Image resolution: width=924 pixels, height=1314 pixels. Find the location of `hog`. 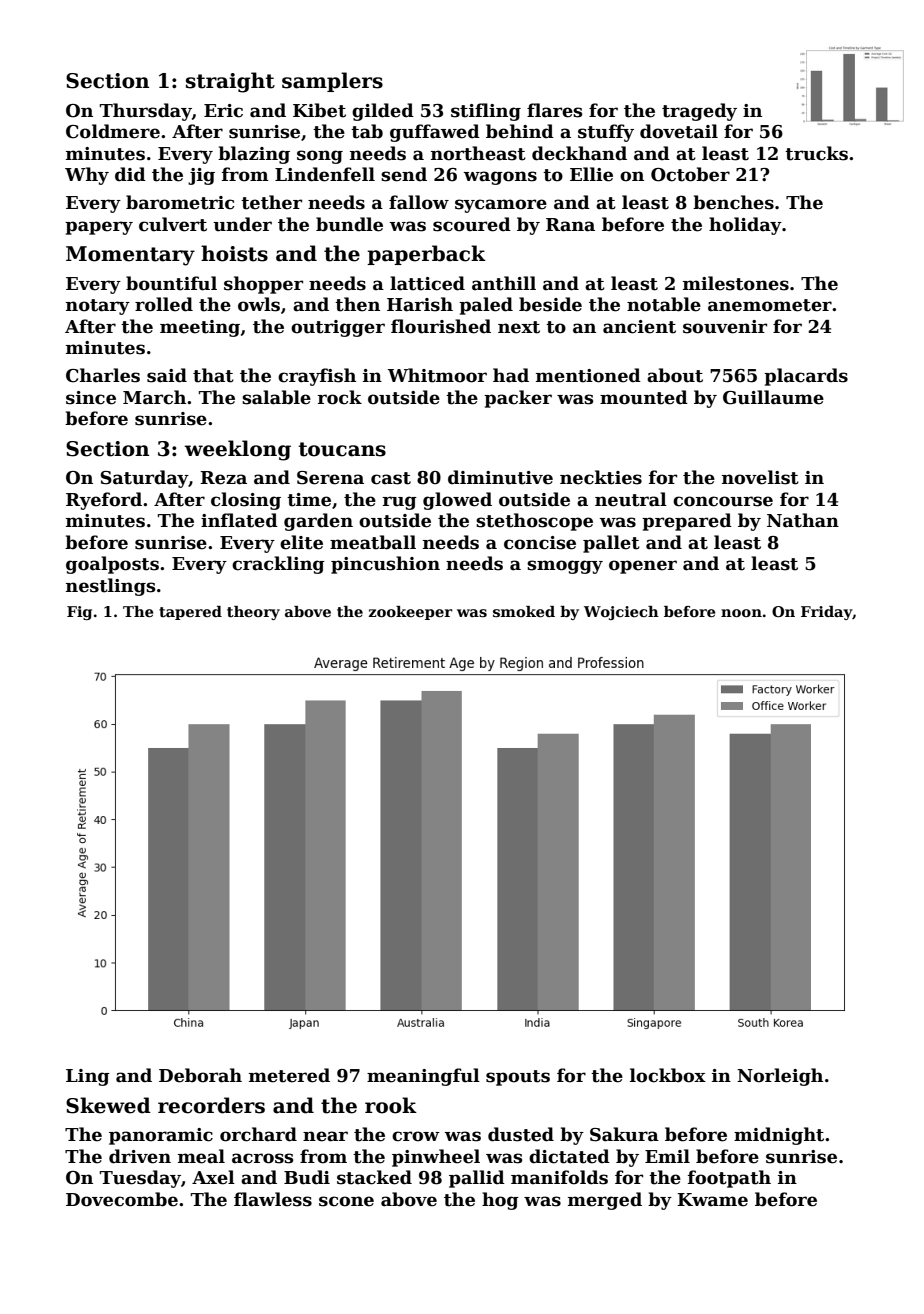

hog is located at coordinates (500, 1201).
